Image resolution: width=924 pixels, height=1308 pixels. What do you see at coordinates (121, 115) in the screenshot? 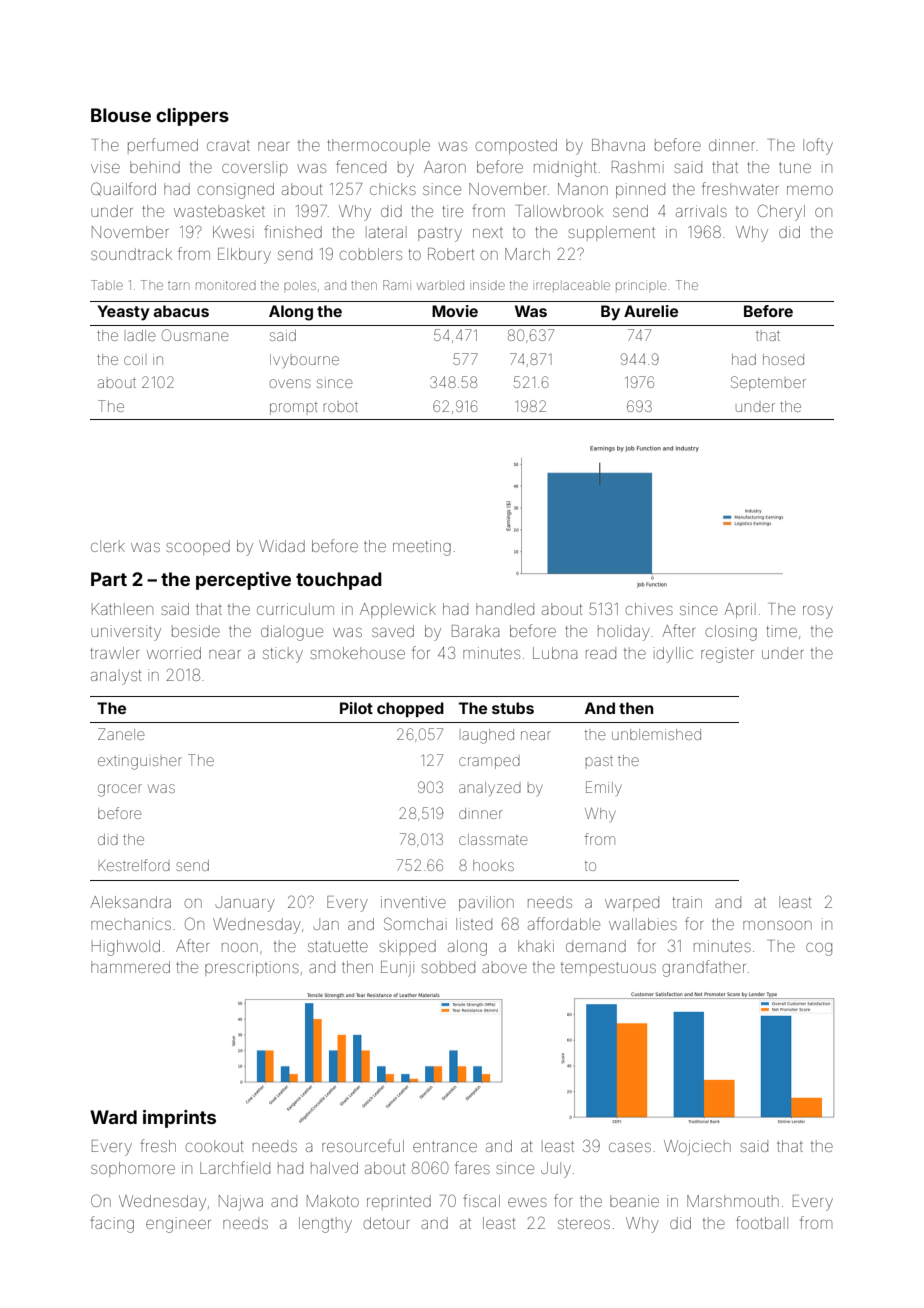
I see `Blouse` at bounding box center [121, 115].
